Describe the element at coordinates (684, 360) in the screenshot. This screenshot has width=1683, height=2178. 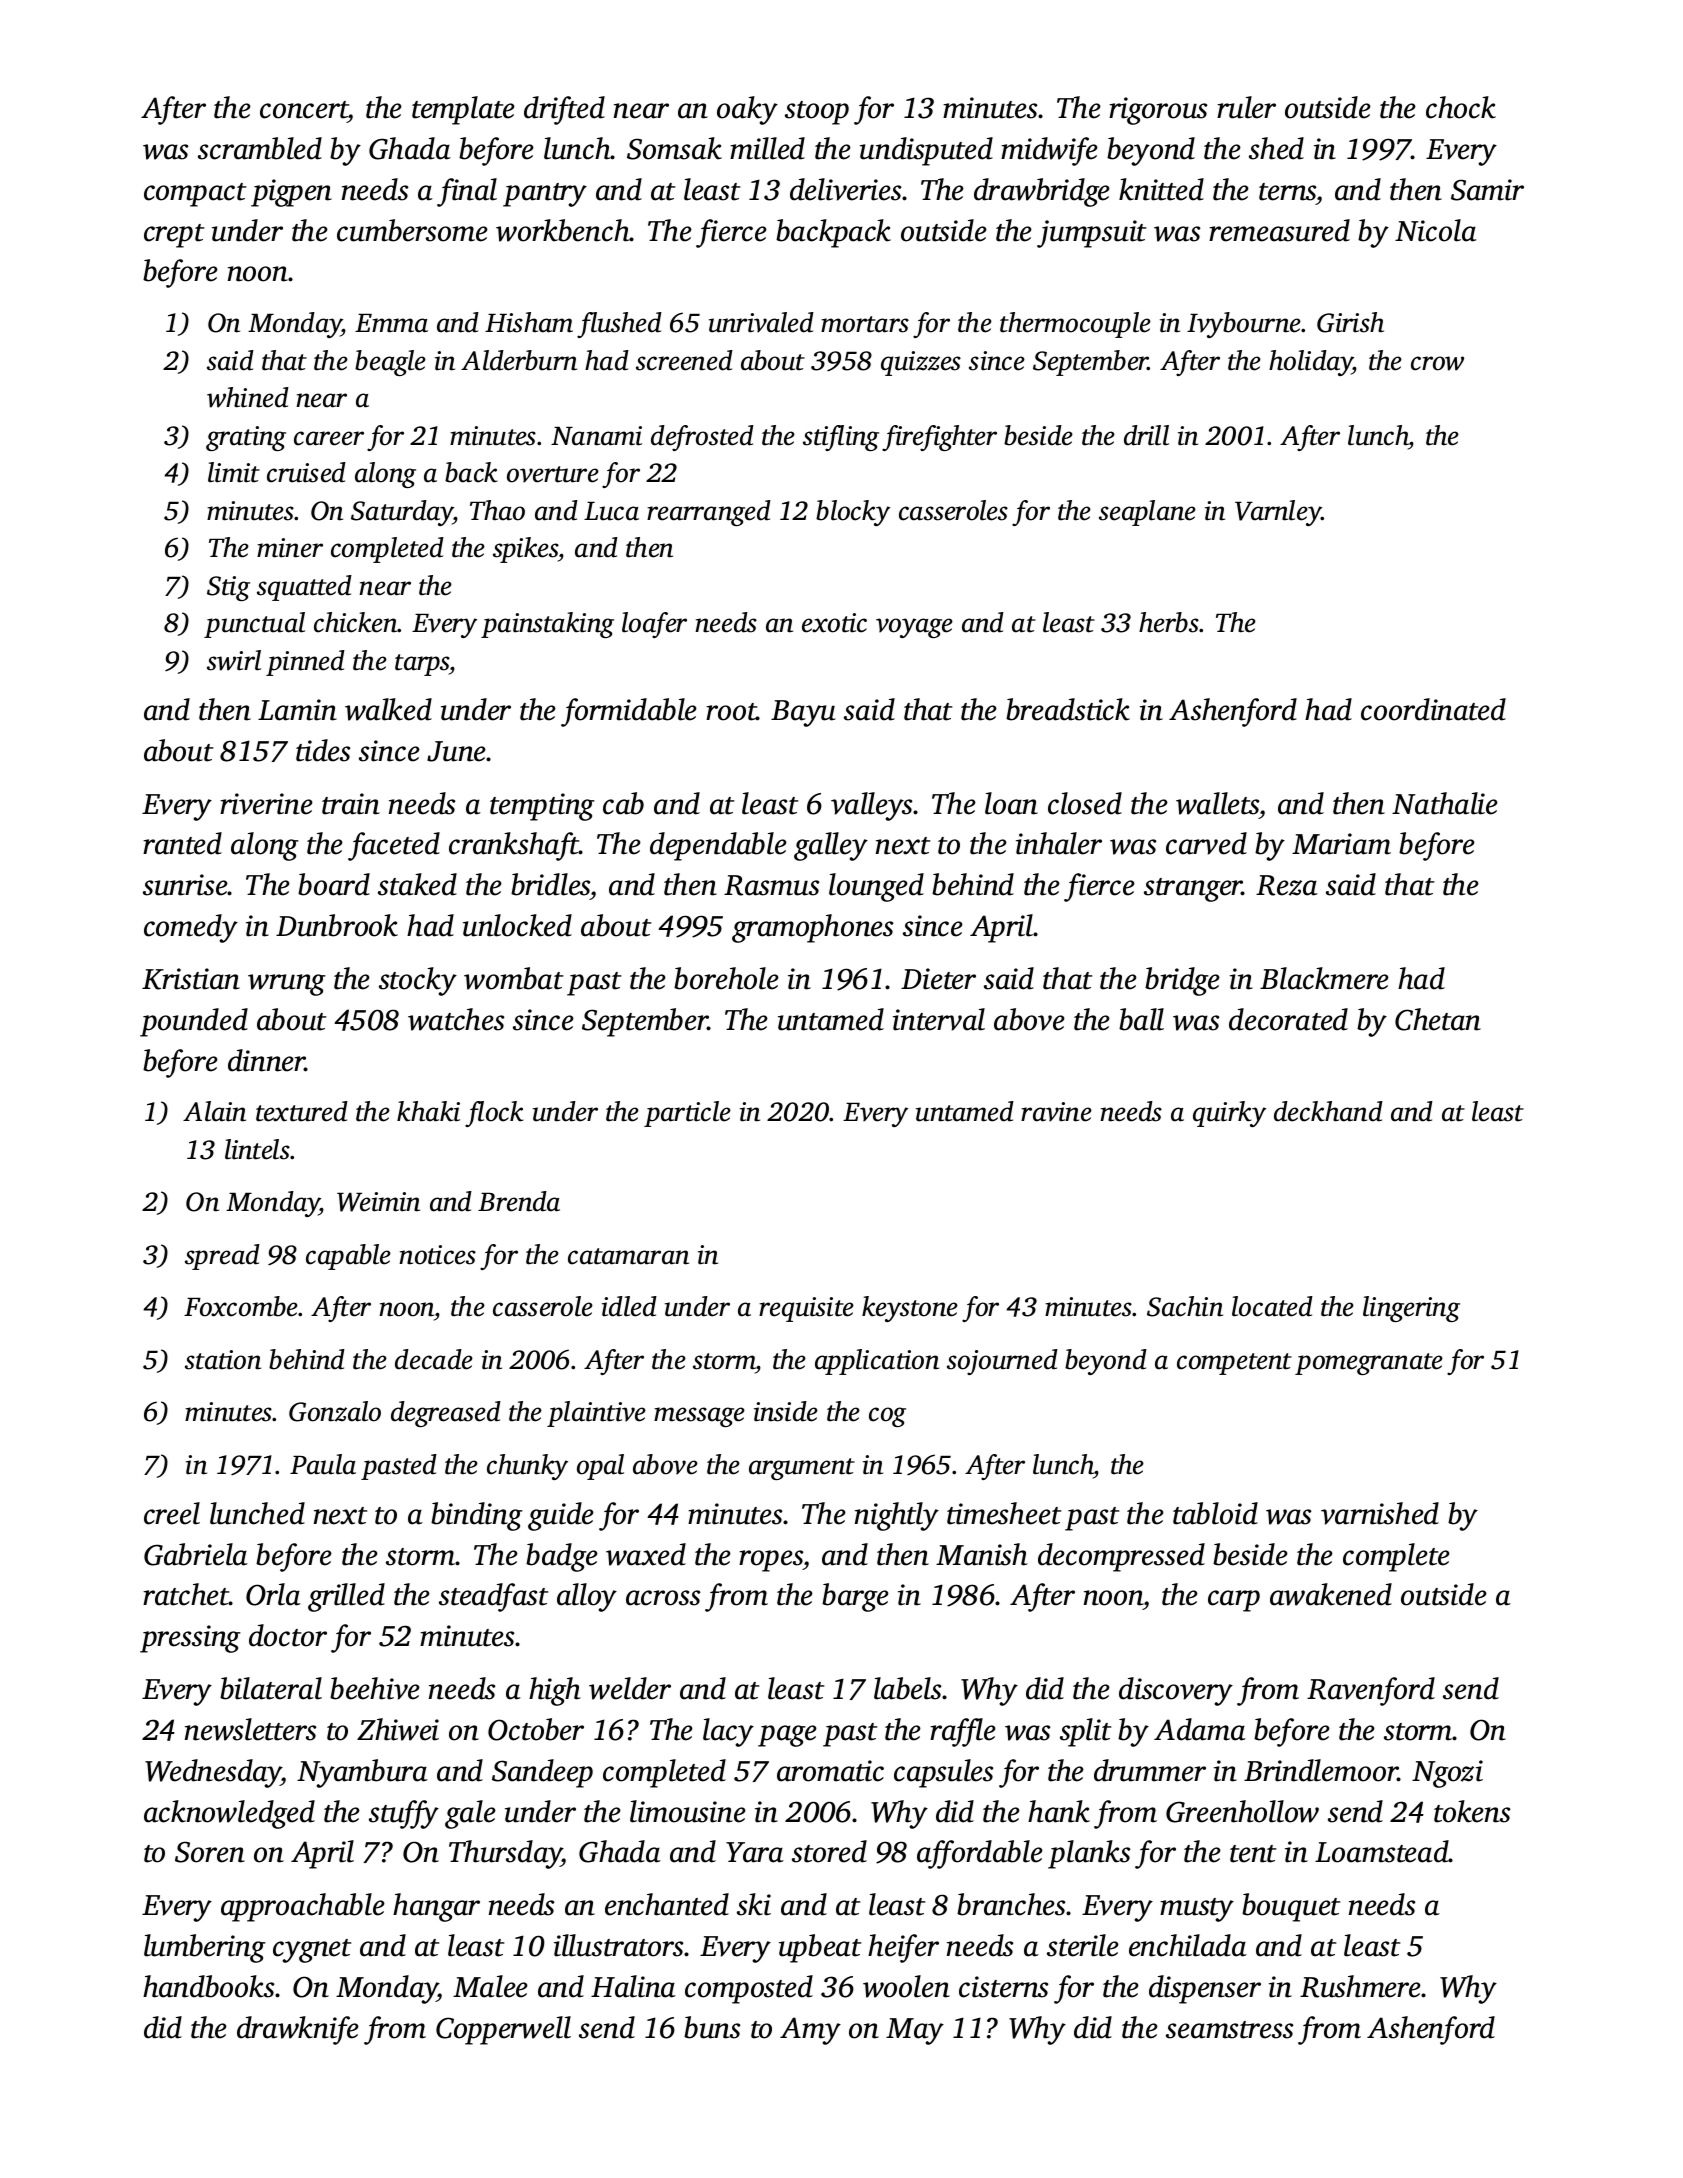
I see `screened` at that location.
